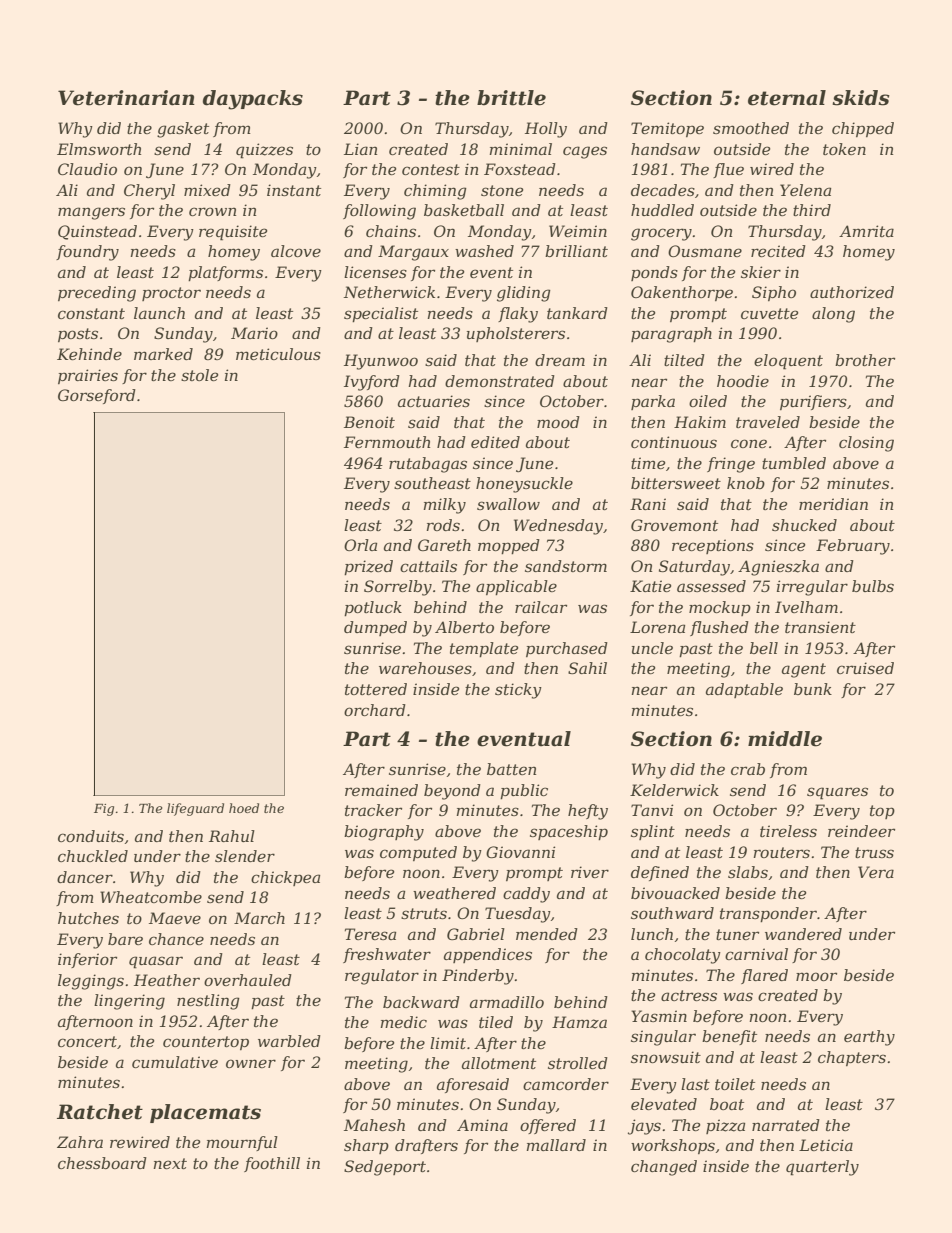 The image size is (952, 1233). I want to click on Tanvi, so click(652, 810).
